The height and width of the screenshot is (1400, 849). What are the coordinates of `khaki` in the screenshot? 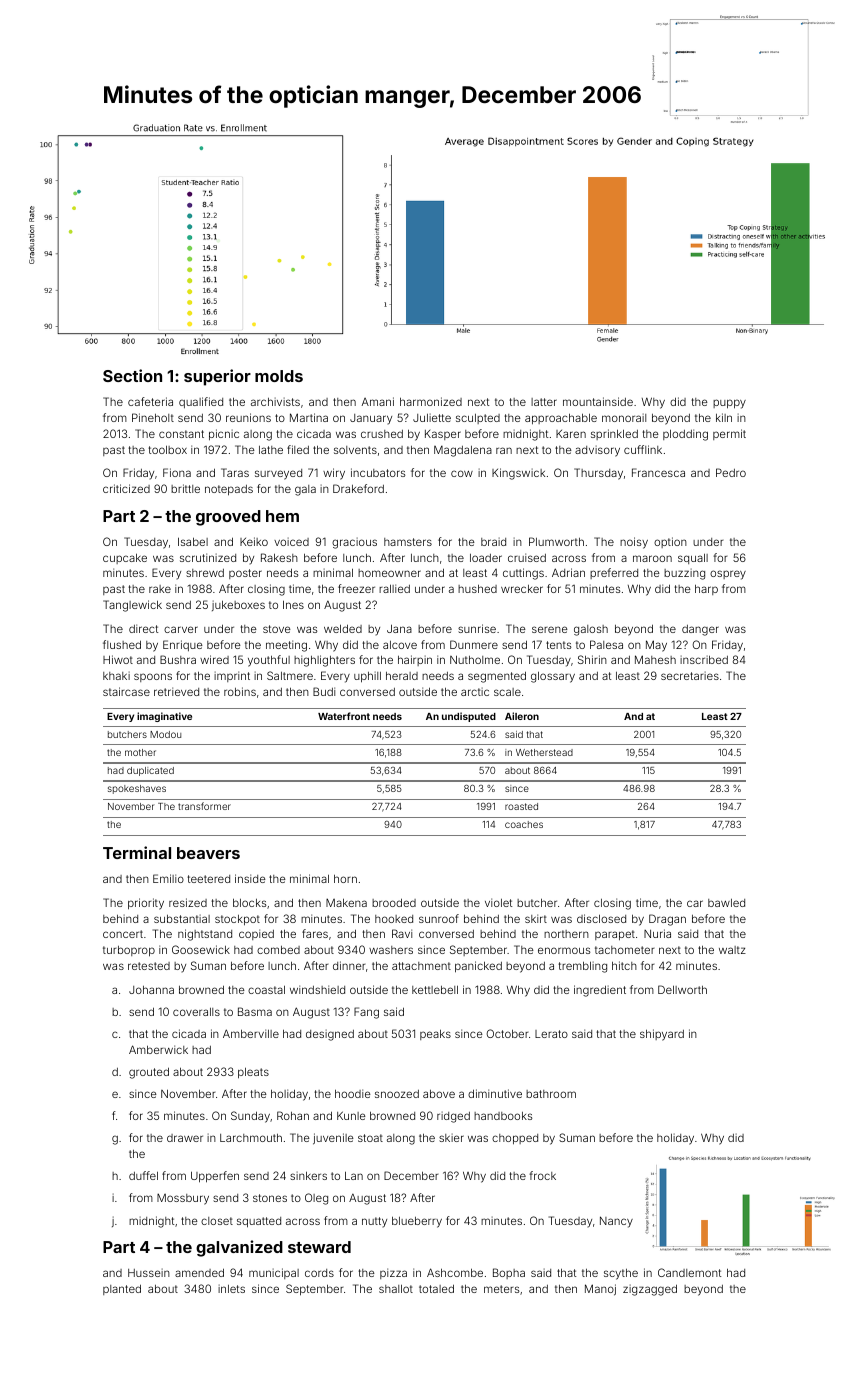 It's located at (116, 676).
